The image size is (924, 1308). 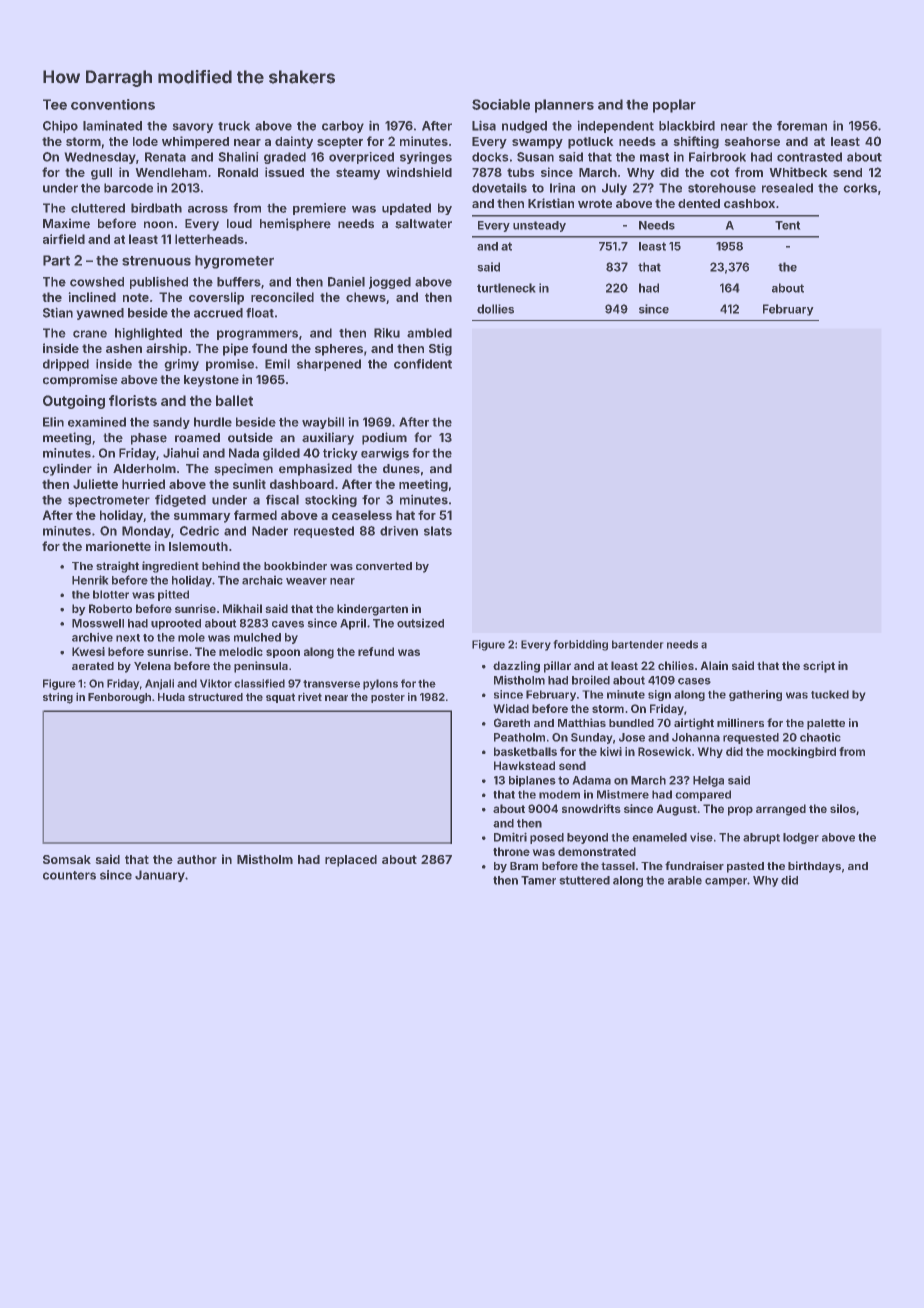 I want to click on Tent, so click(x=787, y=225).
